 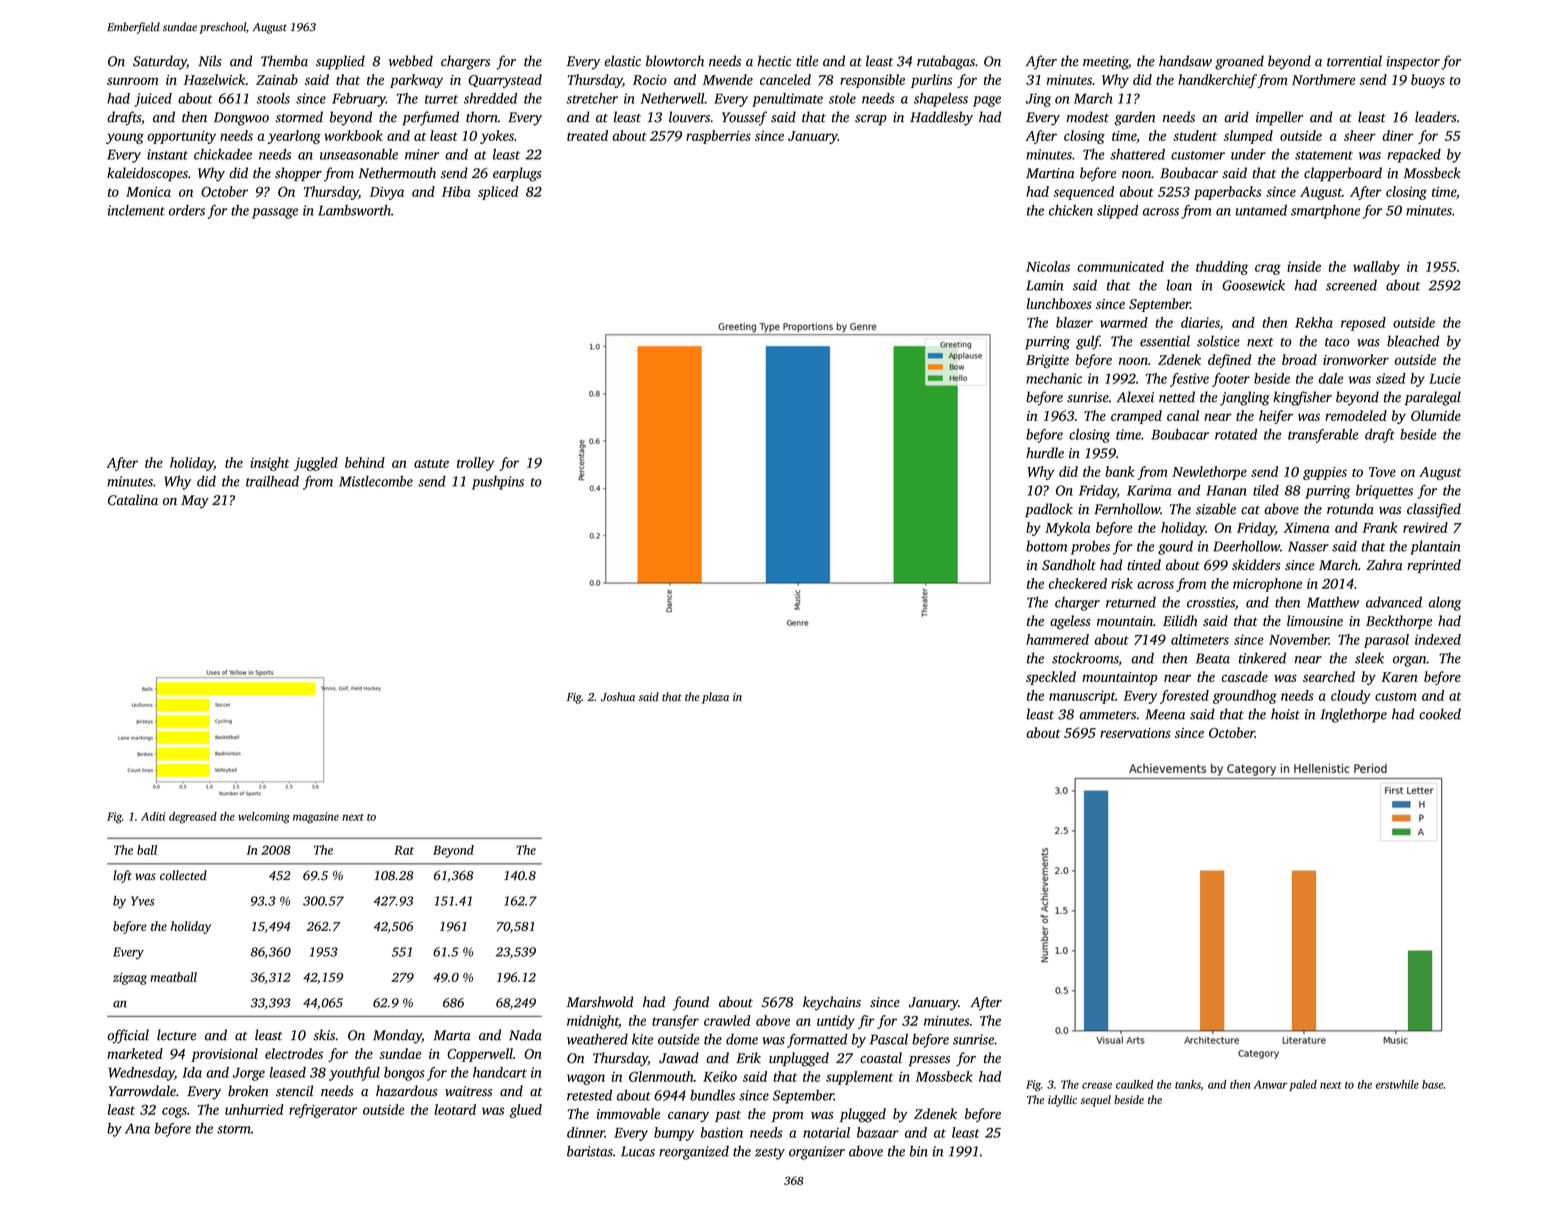 What do you see at coordinates (133, 500) in the page?
I see `Catalina` at bounding box center [133, 500].
